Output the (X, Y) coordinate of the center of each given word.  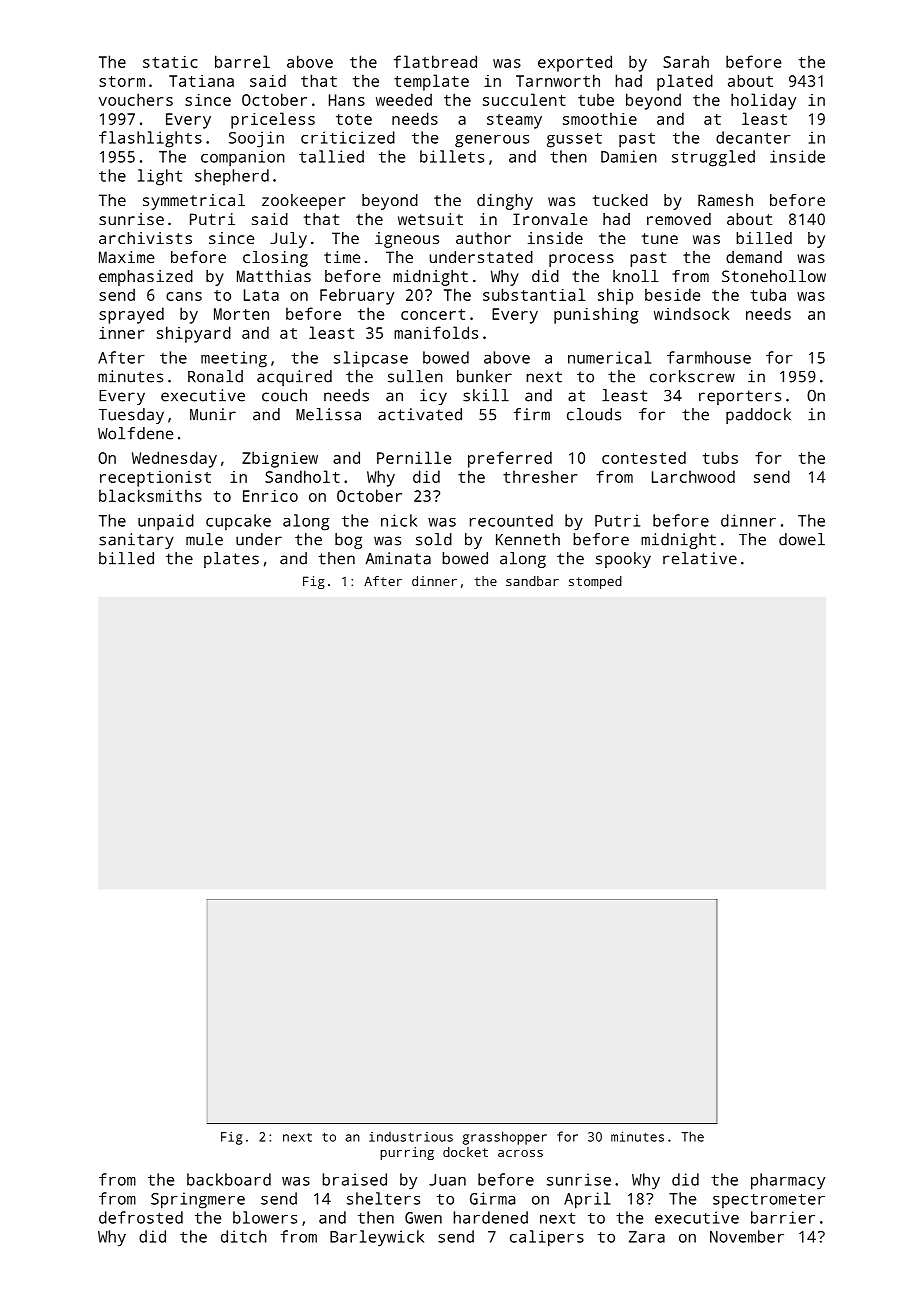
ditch (244, 1236)
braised (354, 1179)
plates (231, 560)
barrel (242, 61)
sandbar (532, 581)
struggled (713, 158)
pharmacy (788, 1181)
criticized (348, 137)
